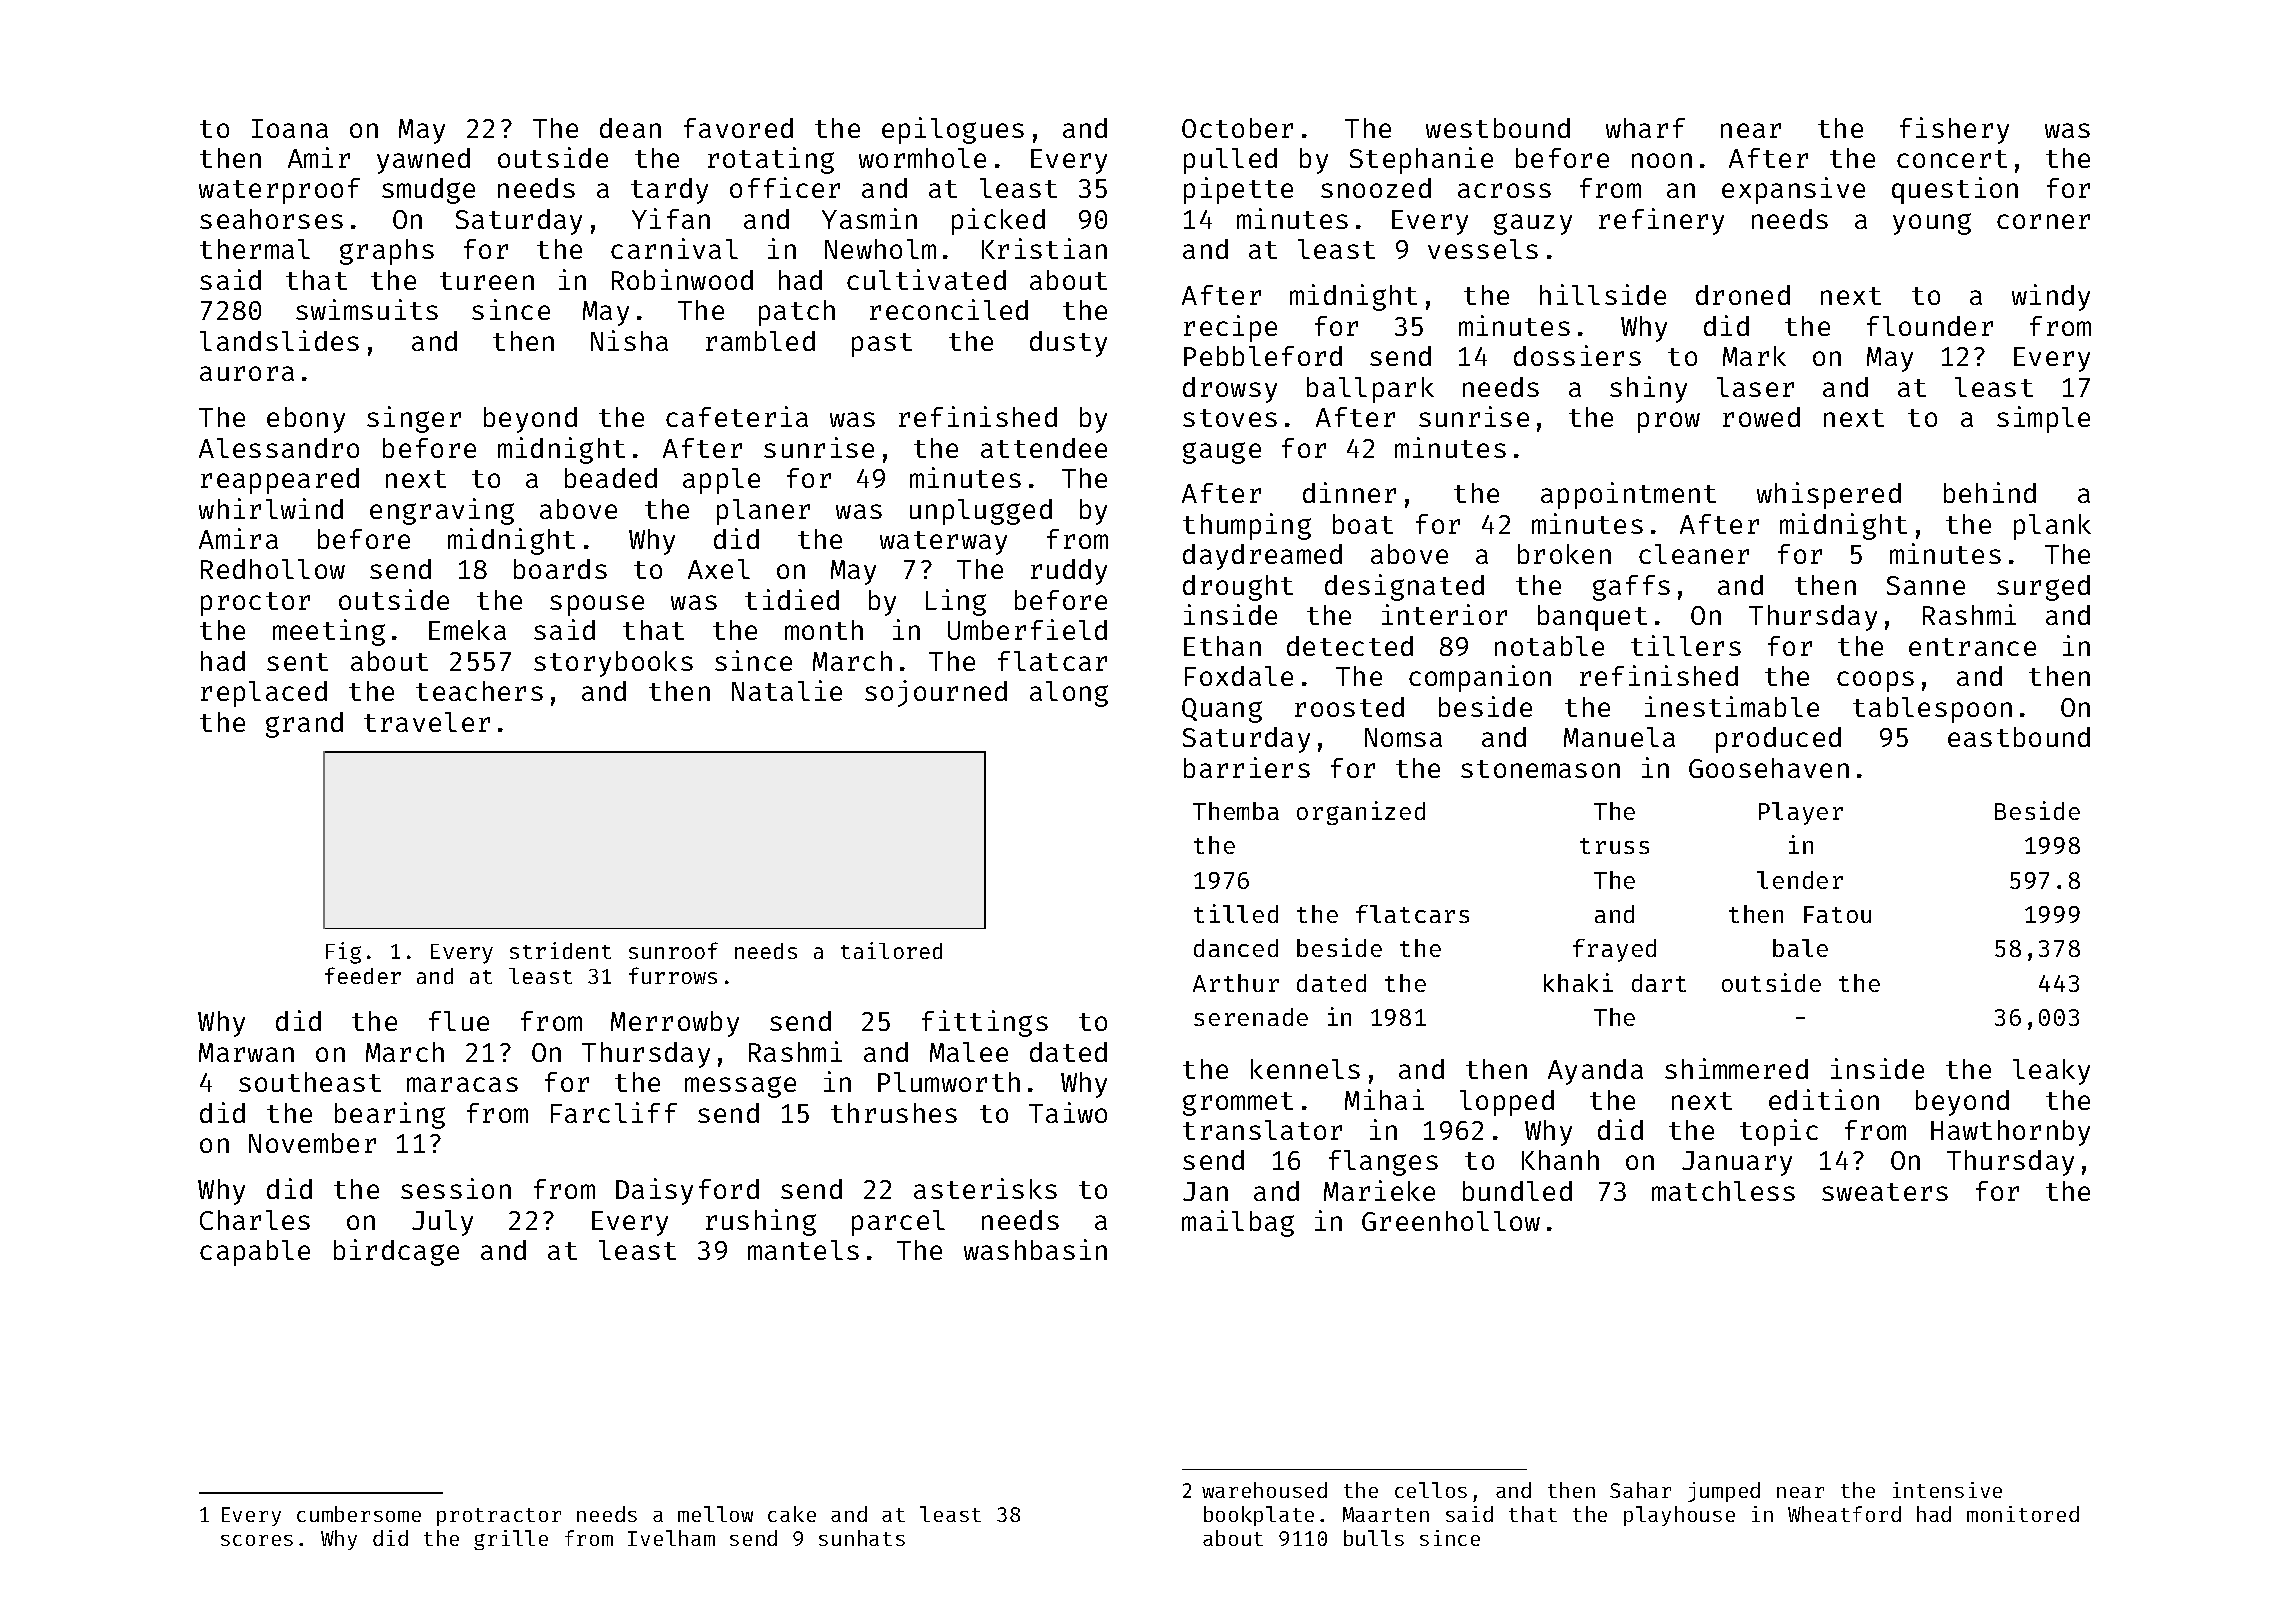 This image has height=1620, width=2292. What do you see at coordinates (671, 1538) in the image?
I see `Ivelham` at bounding box center [671, 1538].
